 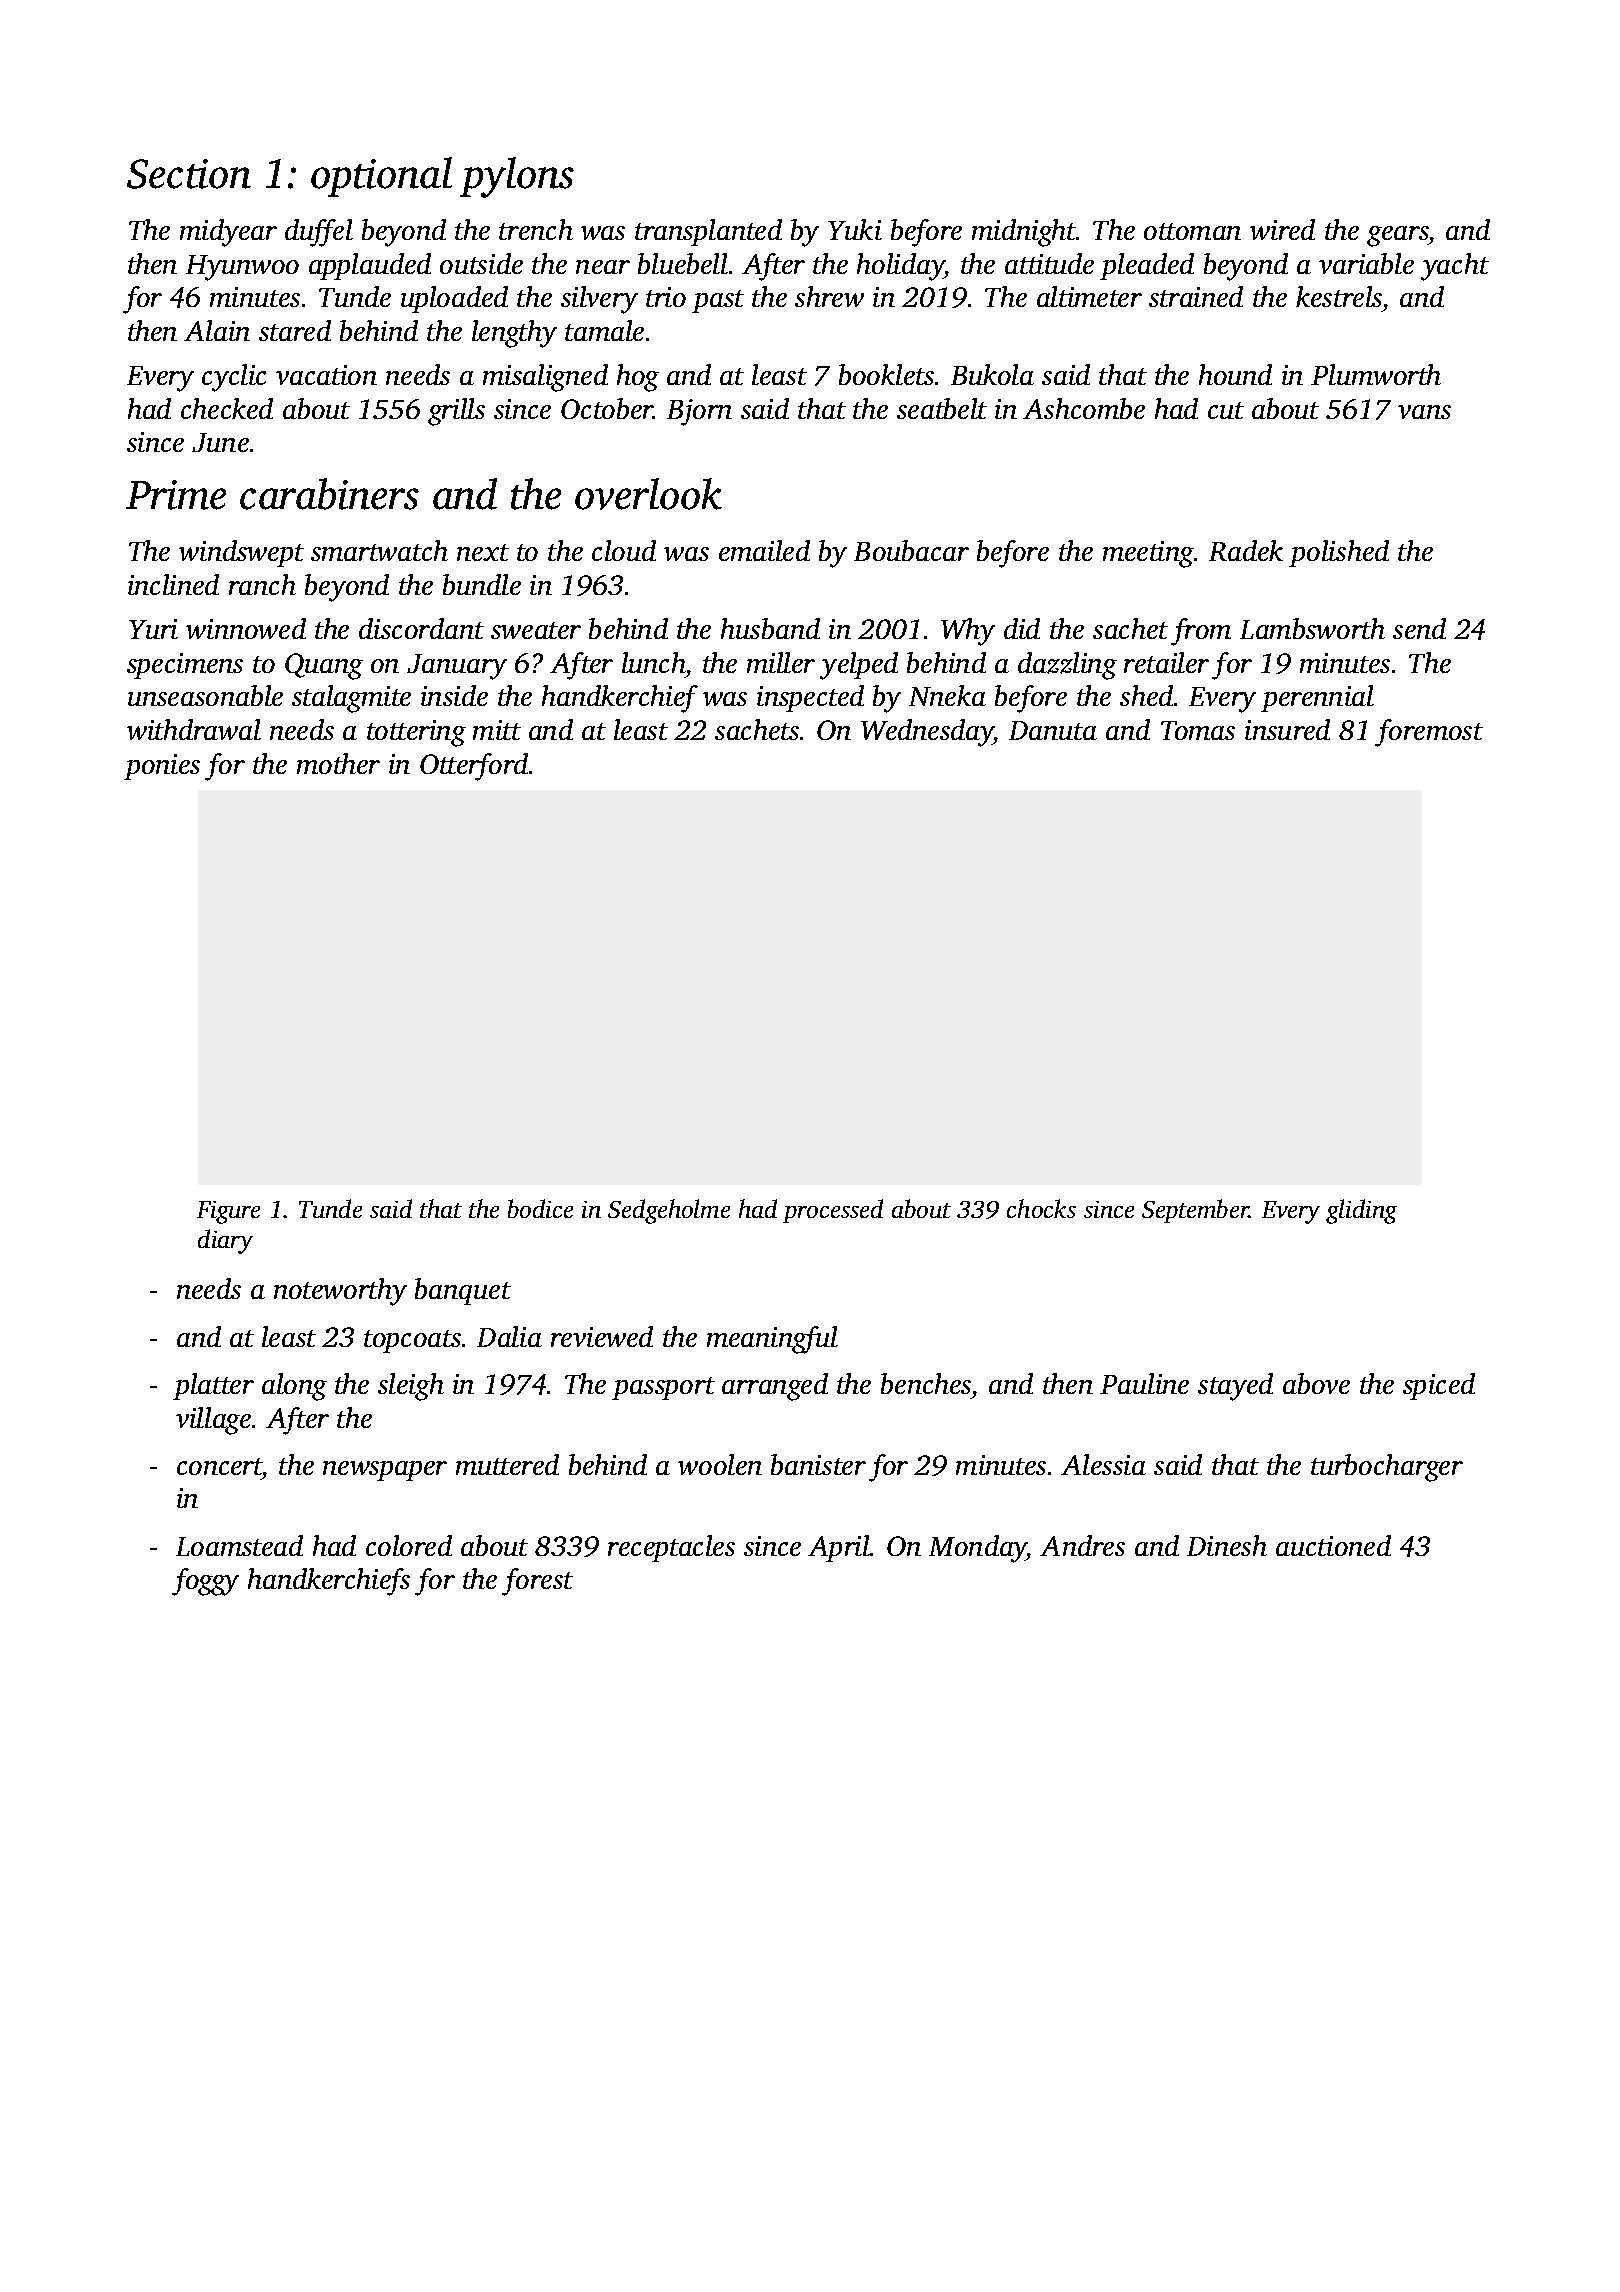 What do you see at coordinates (228, 1212) in the screenshot?
I see `Figure` at bounding box center [228, 1212].
